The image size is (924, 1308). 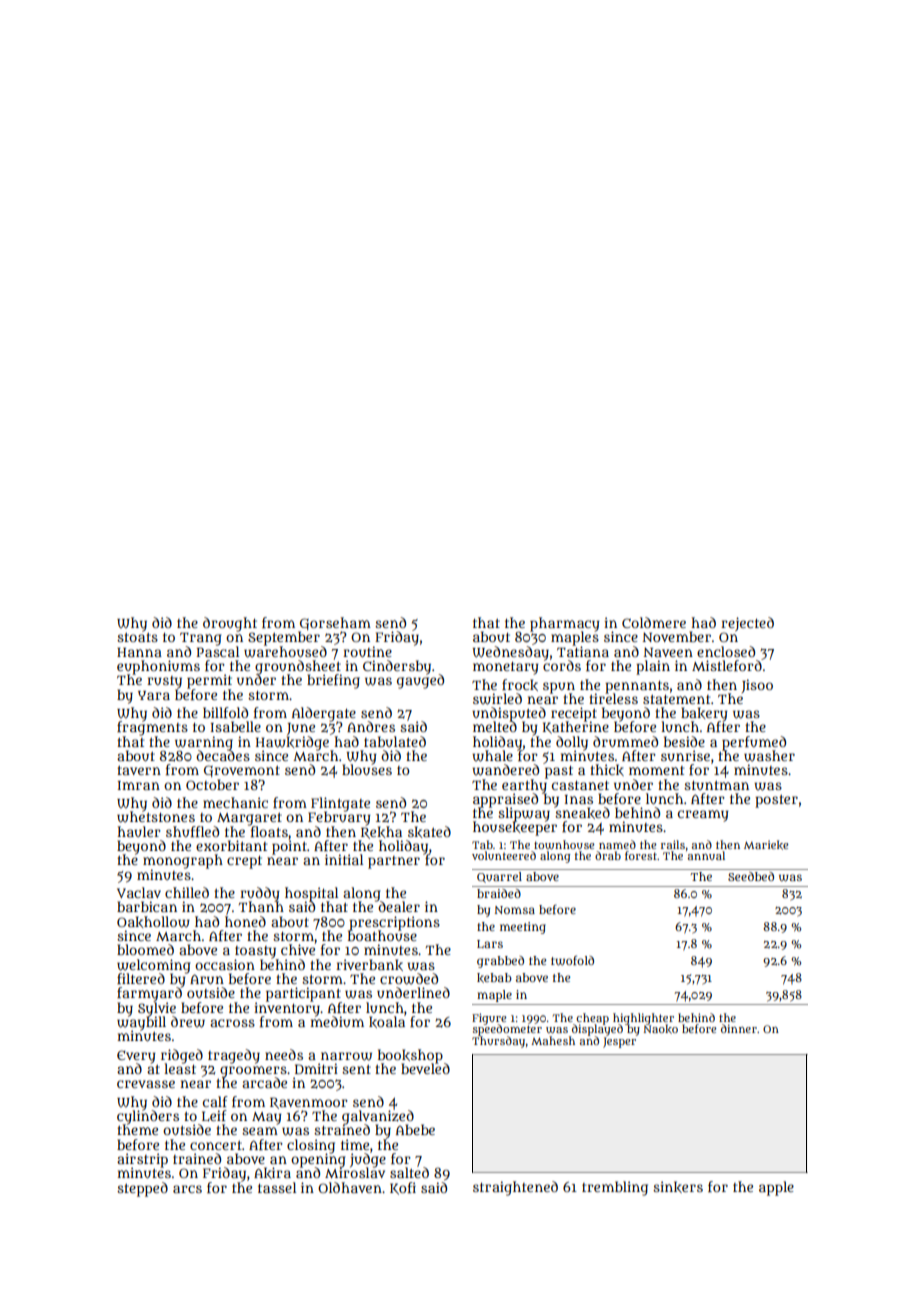 I want to click on sinkers, so click(x=678, y=1187).
